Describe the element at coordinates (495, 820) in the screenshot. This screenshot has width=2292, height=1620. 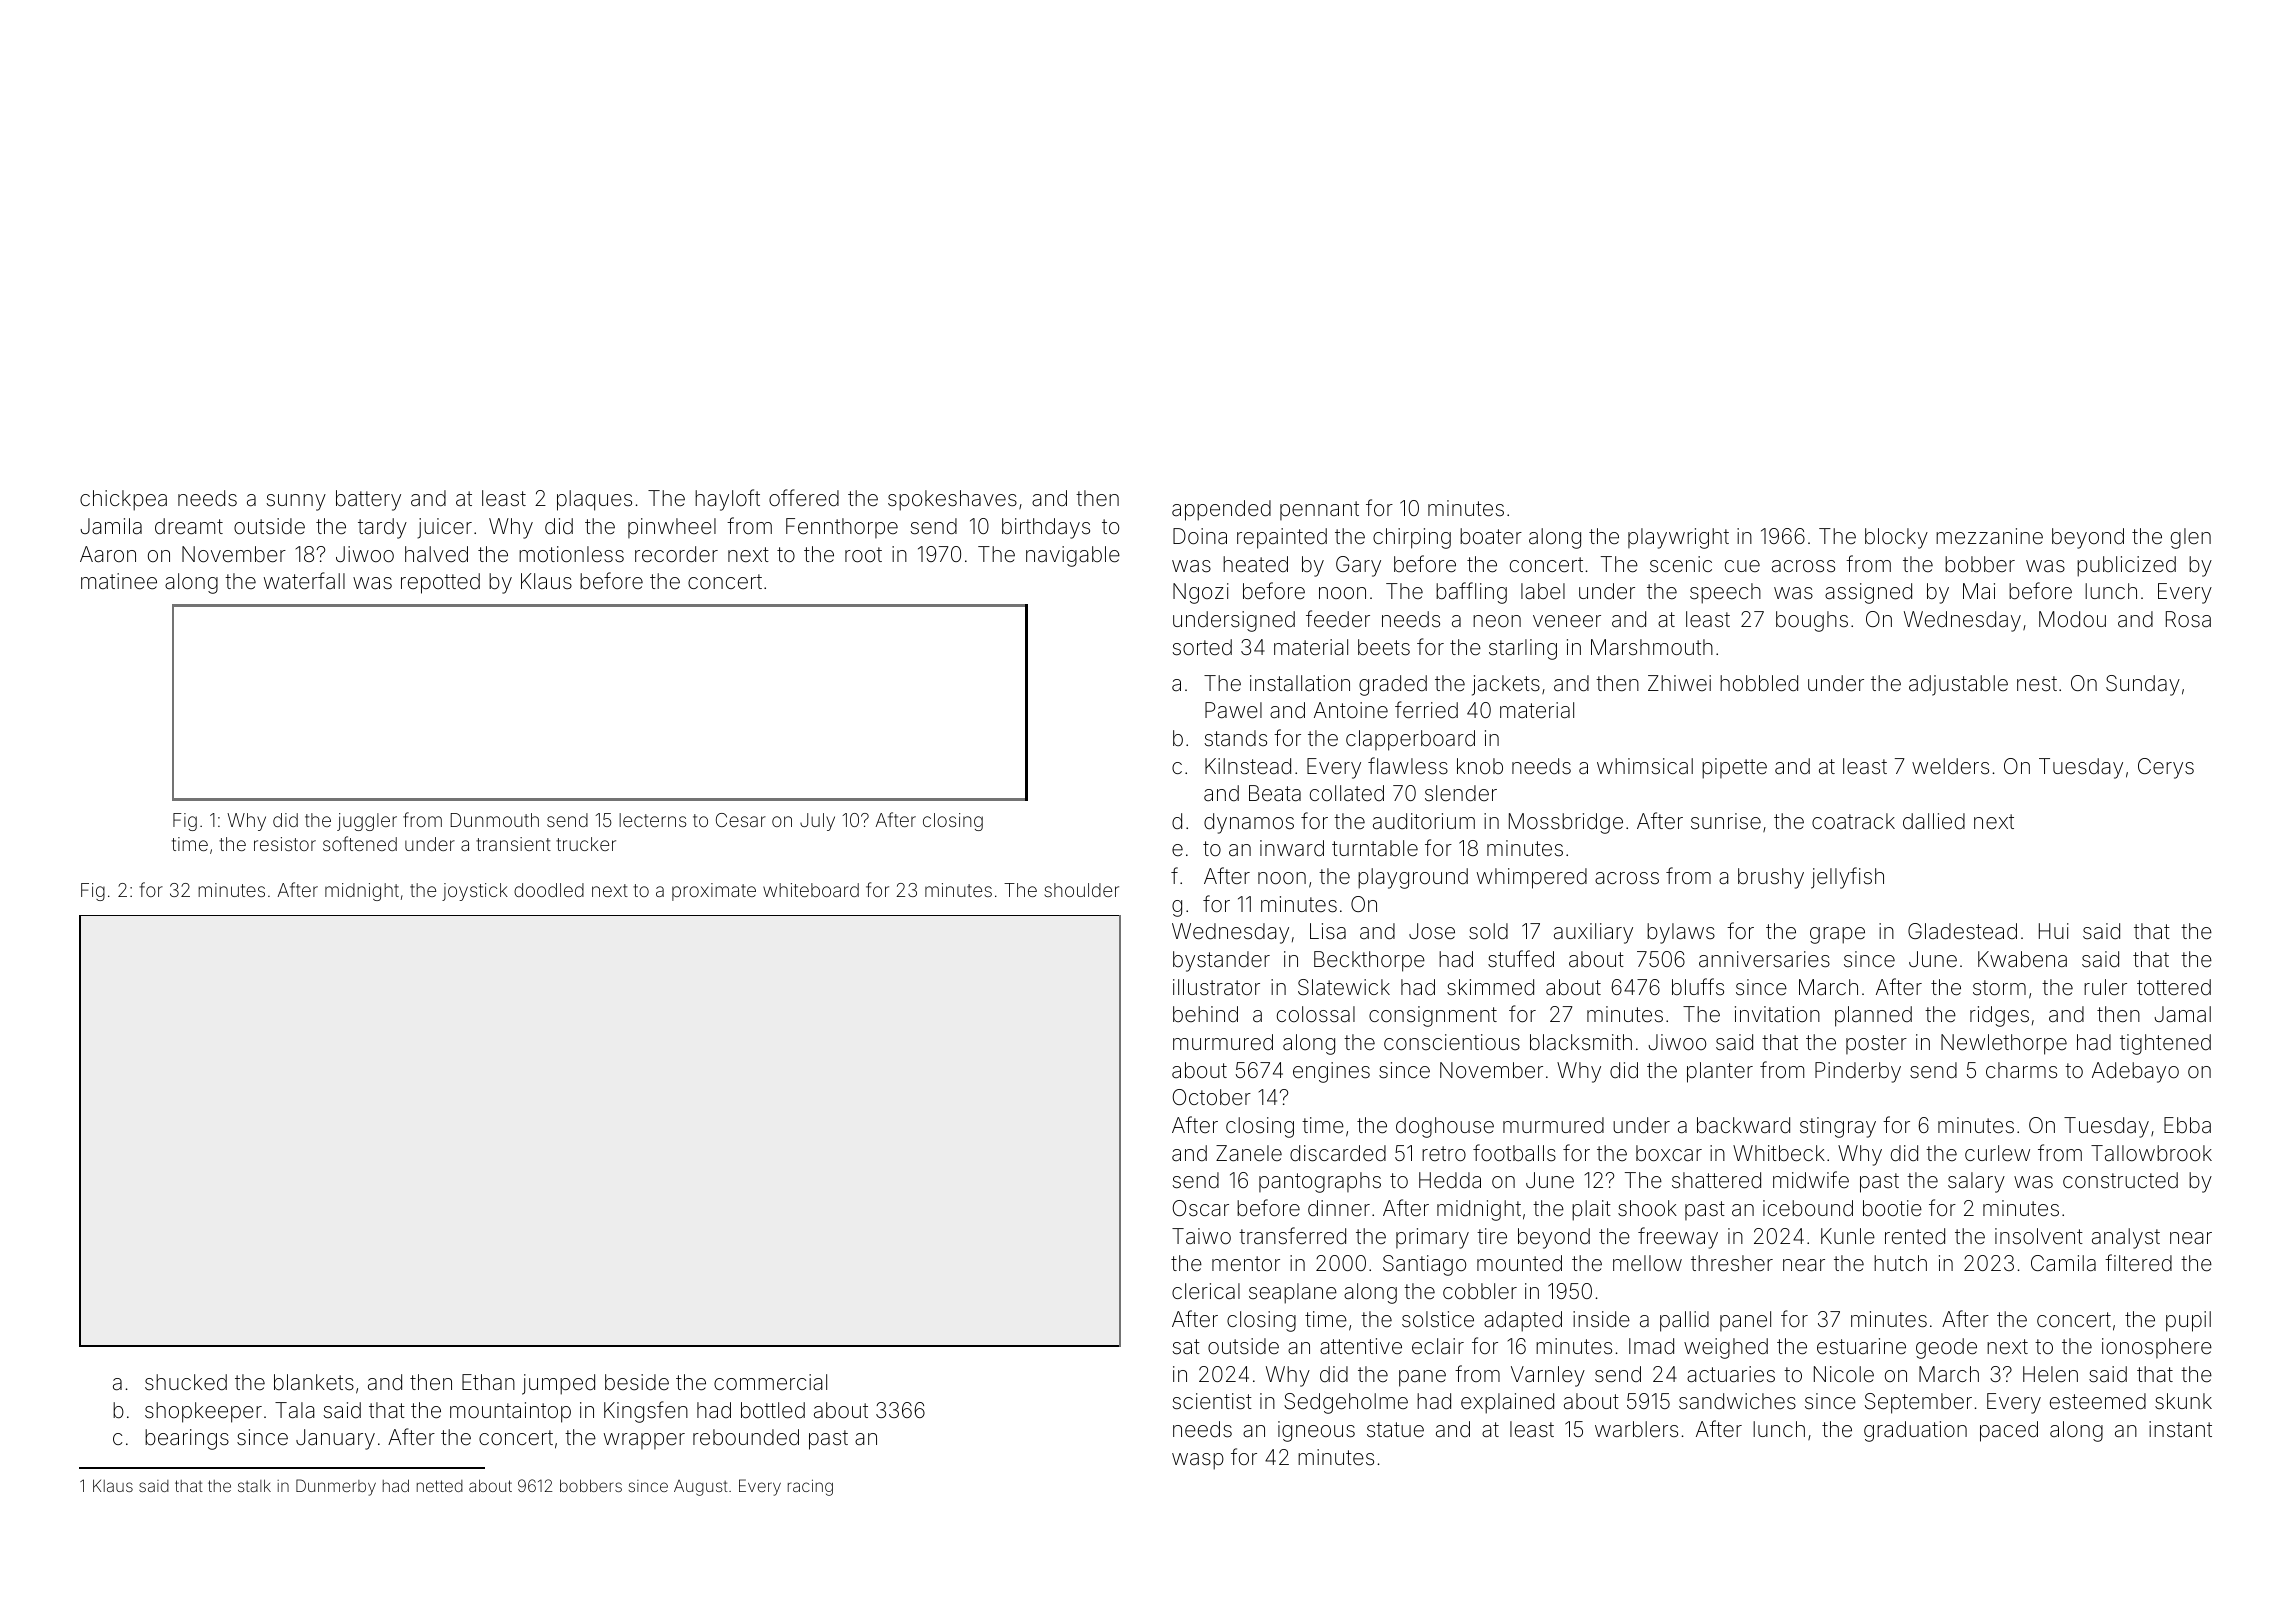
I see `Dunmouth` at that location.
